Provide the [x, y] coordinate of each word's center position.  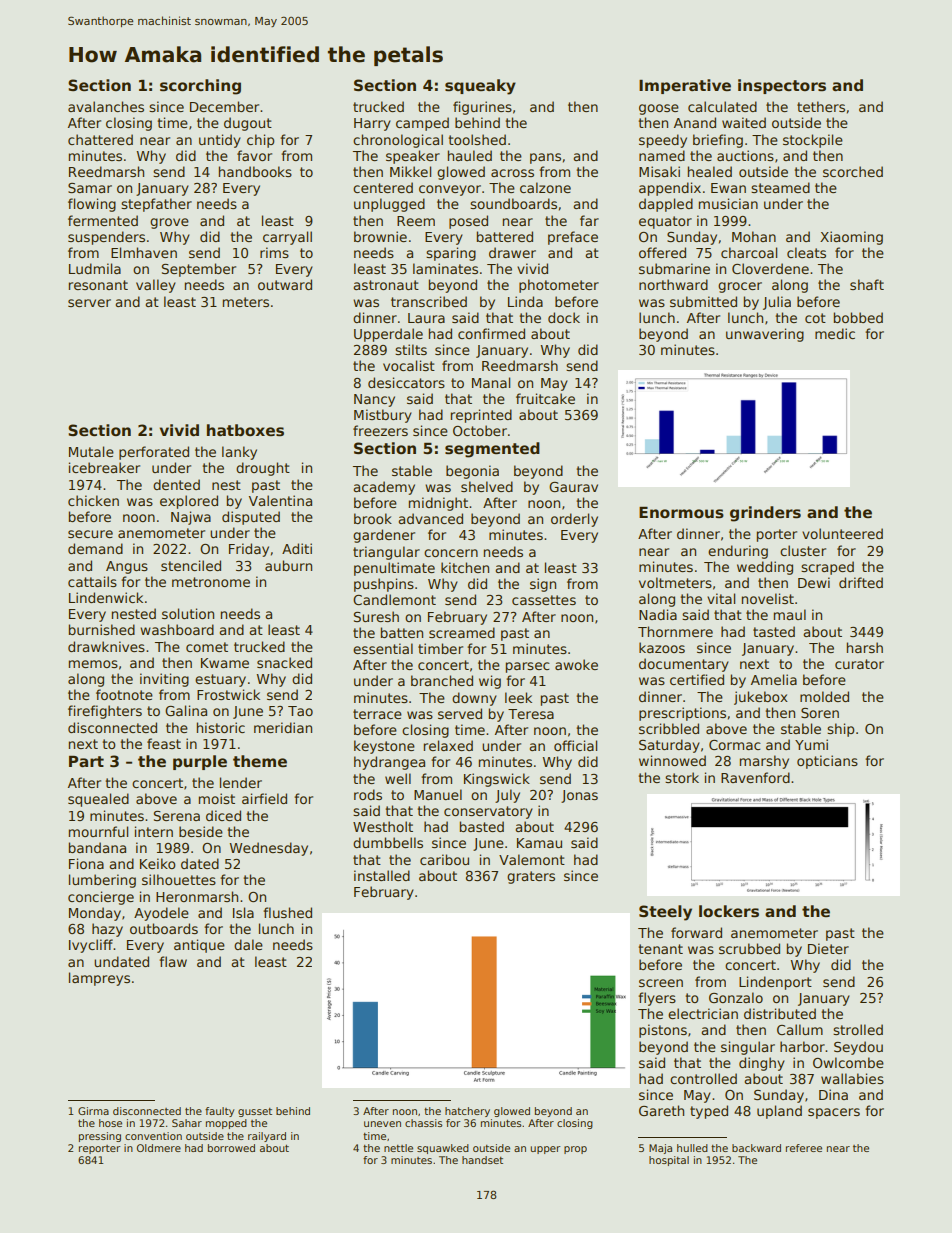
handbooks [255, 171]
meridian [283, 727]
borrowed [231, 1148]
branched [442, 680]
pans [545, 158]
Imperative [685, 86]
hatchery [467, 1112]
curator [859, 664]
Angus [127, 567]
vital [721, 598]
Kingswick [497, 780]
